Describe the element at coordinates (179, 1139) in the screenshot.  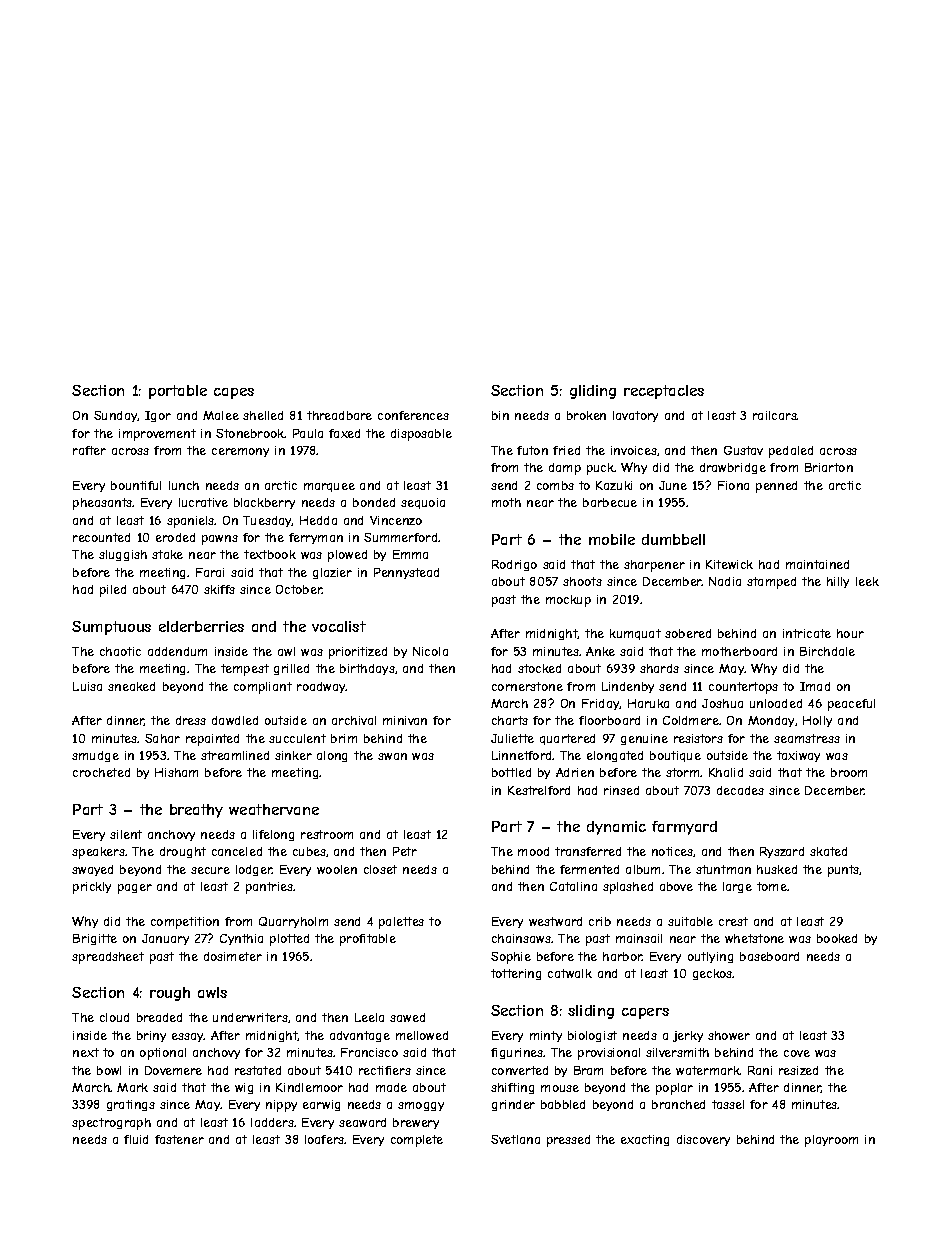
I see `fastener` at that location.
